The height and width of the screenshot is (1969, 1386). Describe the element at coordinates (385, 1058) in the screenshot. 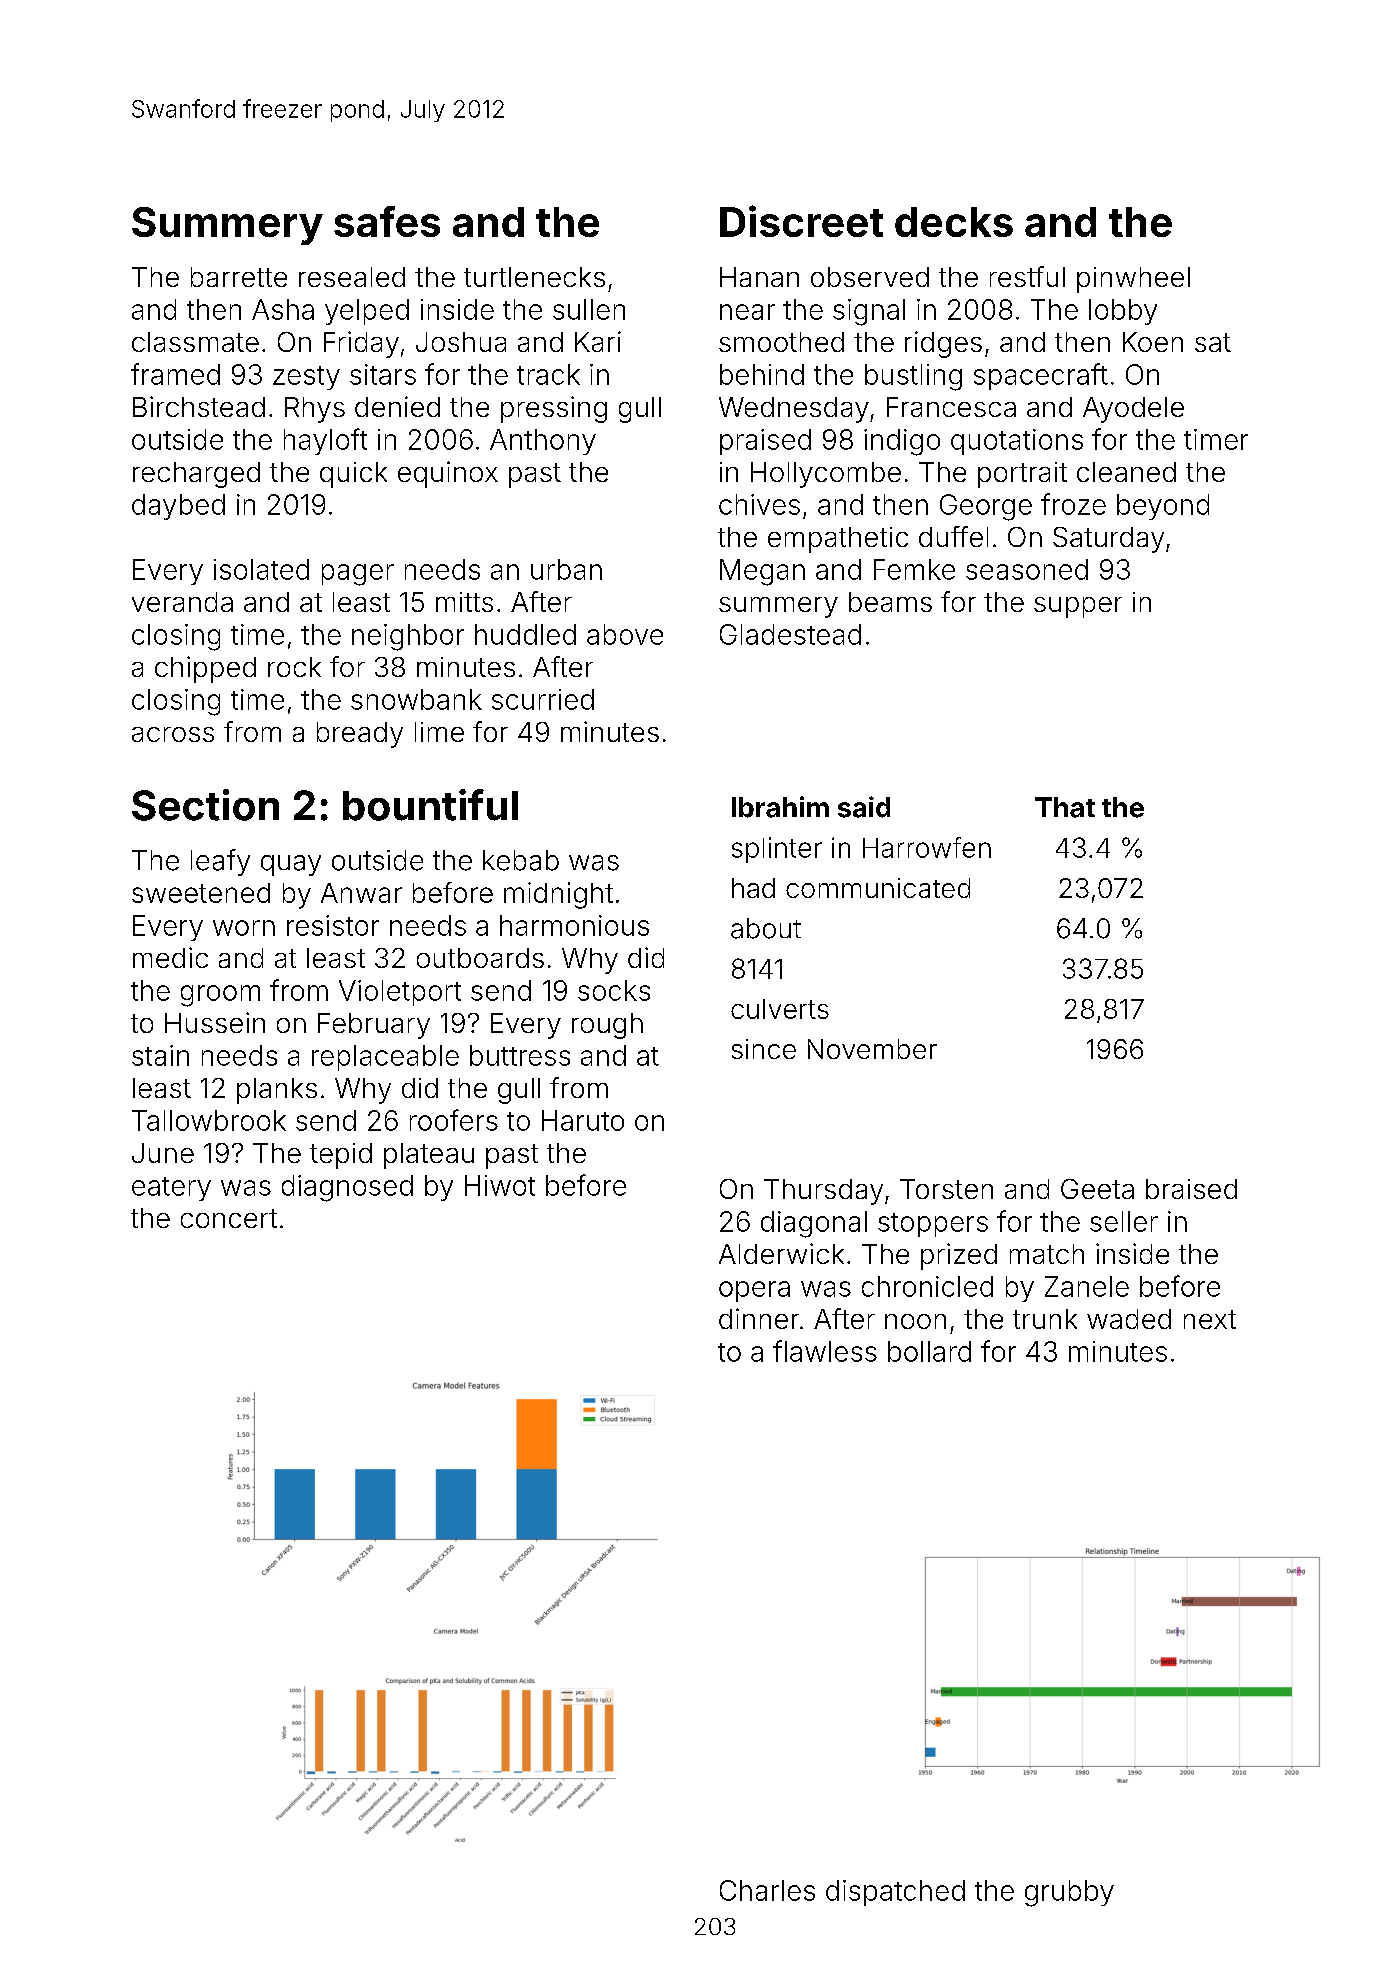

I see `replaceable` at that location.
